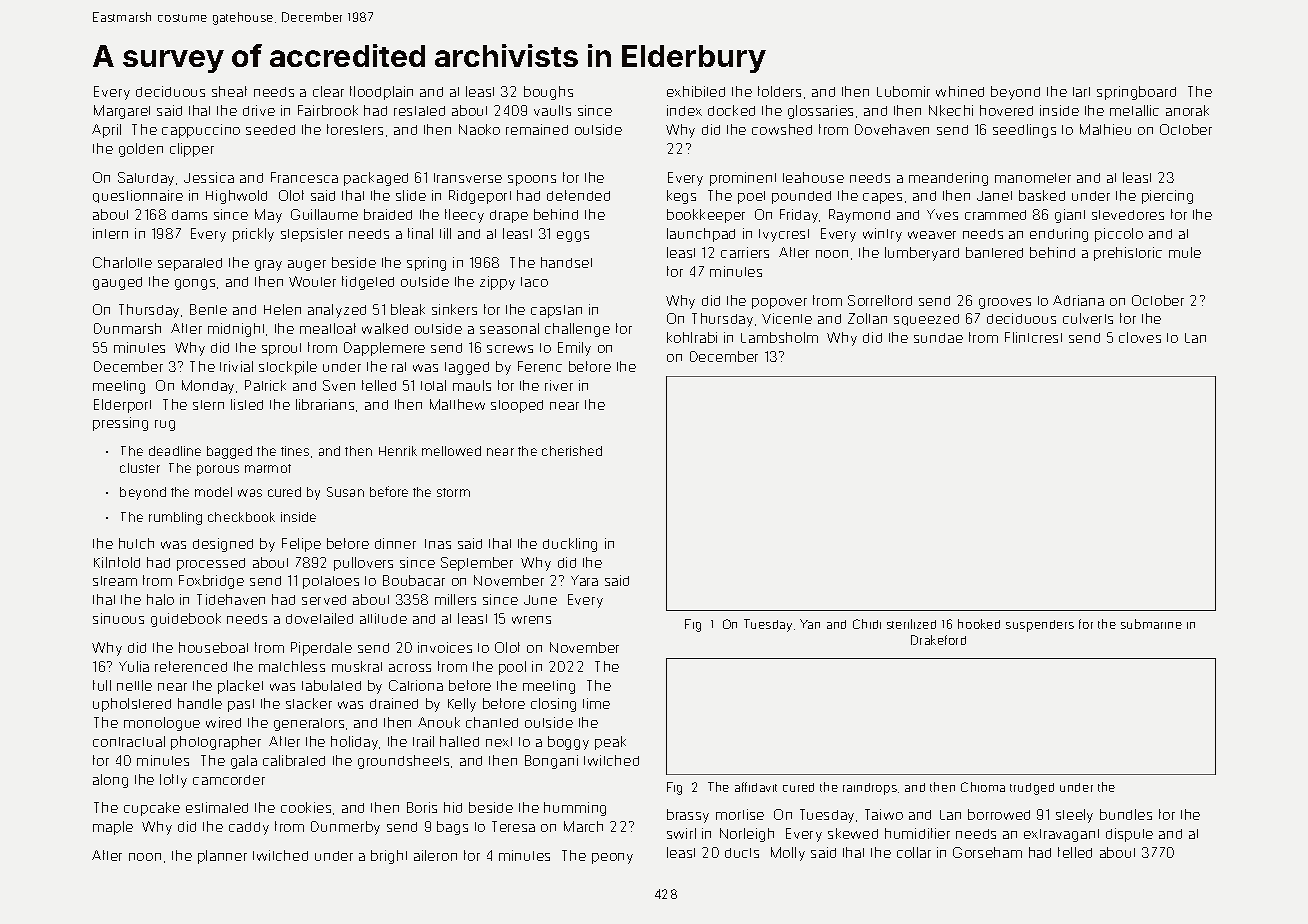 The image size is (1308, 924). What do you see at coordinates (120, 424) in the screenshot?
I see `pressing` at bounding box center [120, 424].
